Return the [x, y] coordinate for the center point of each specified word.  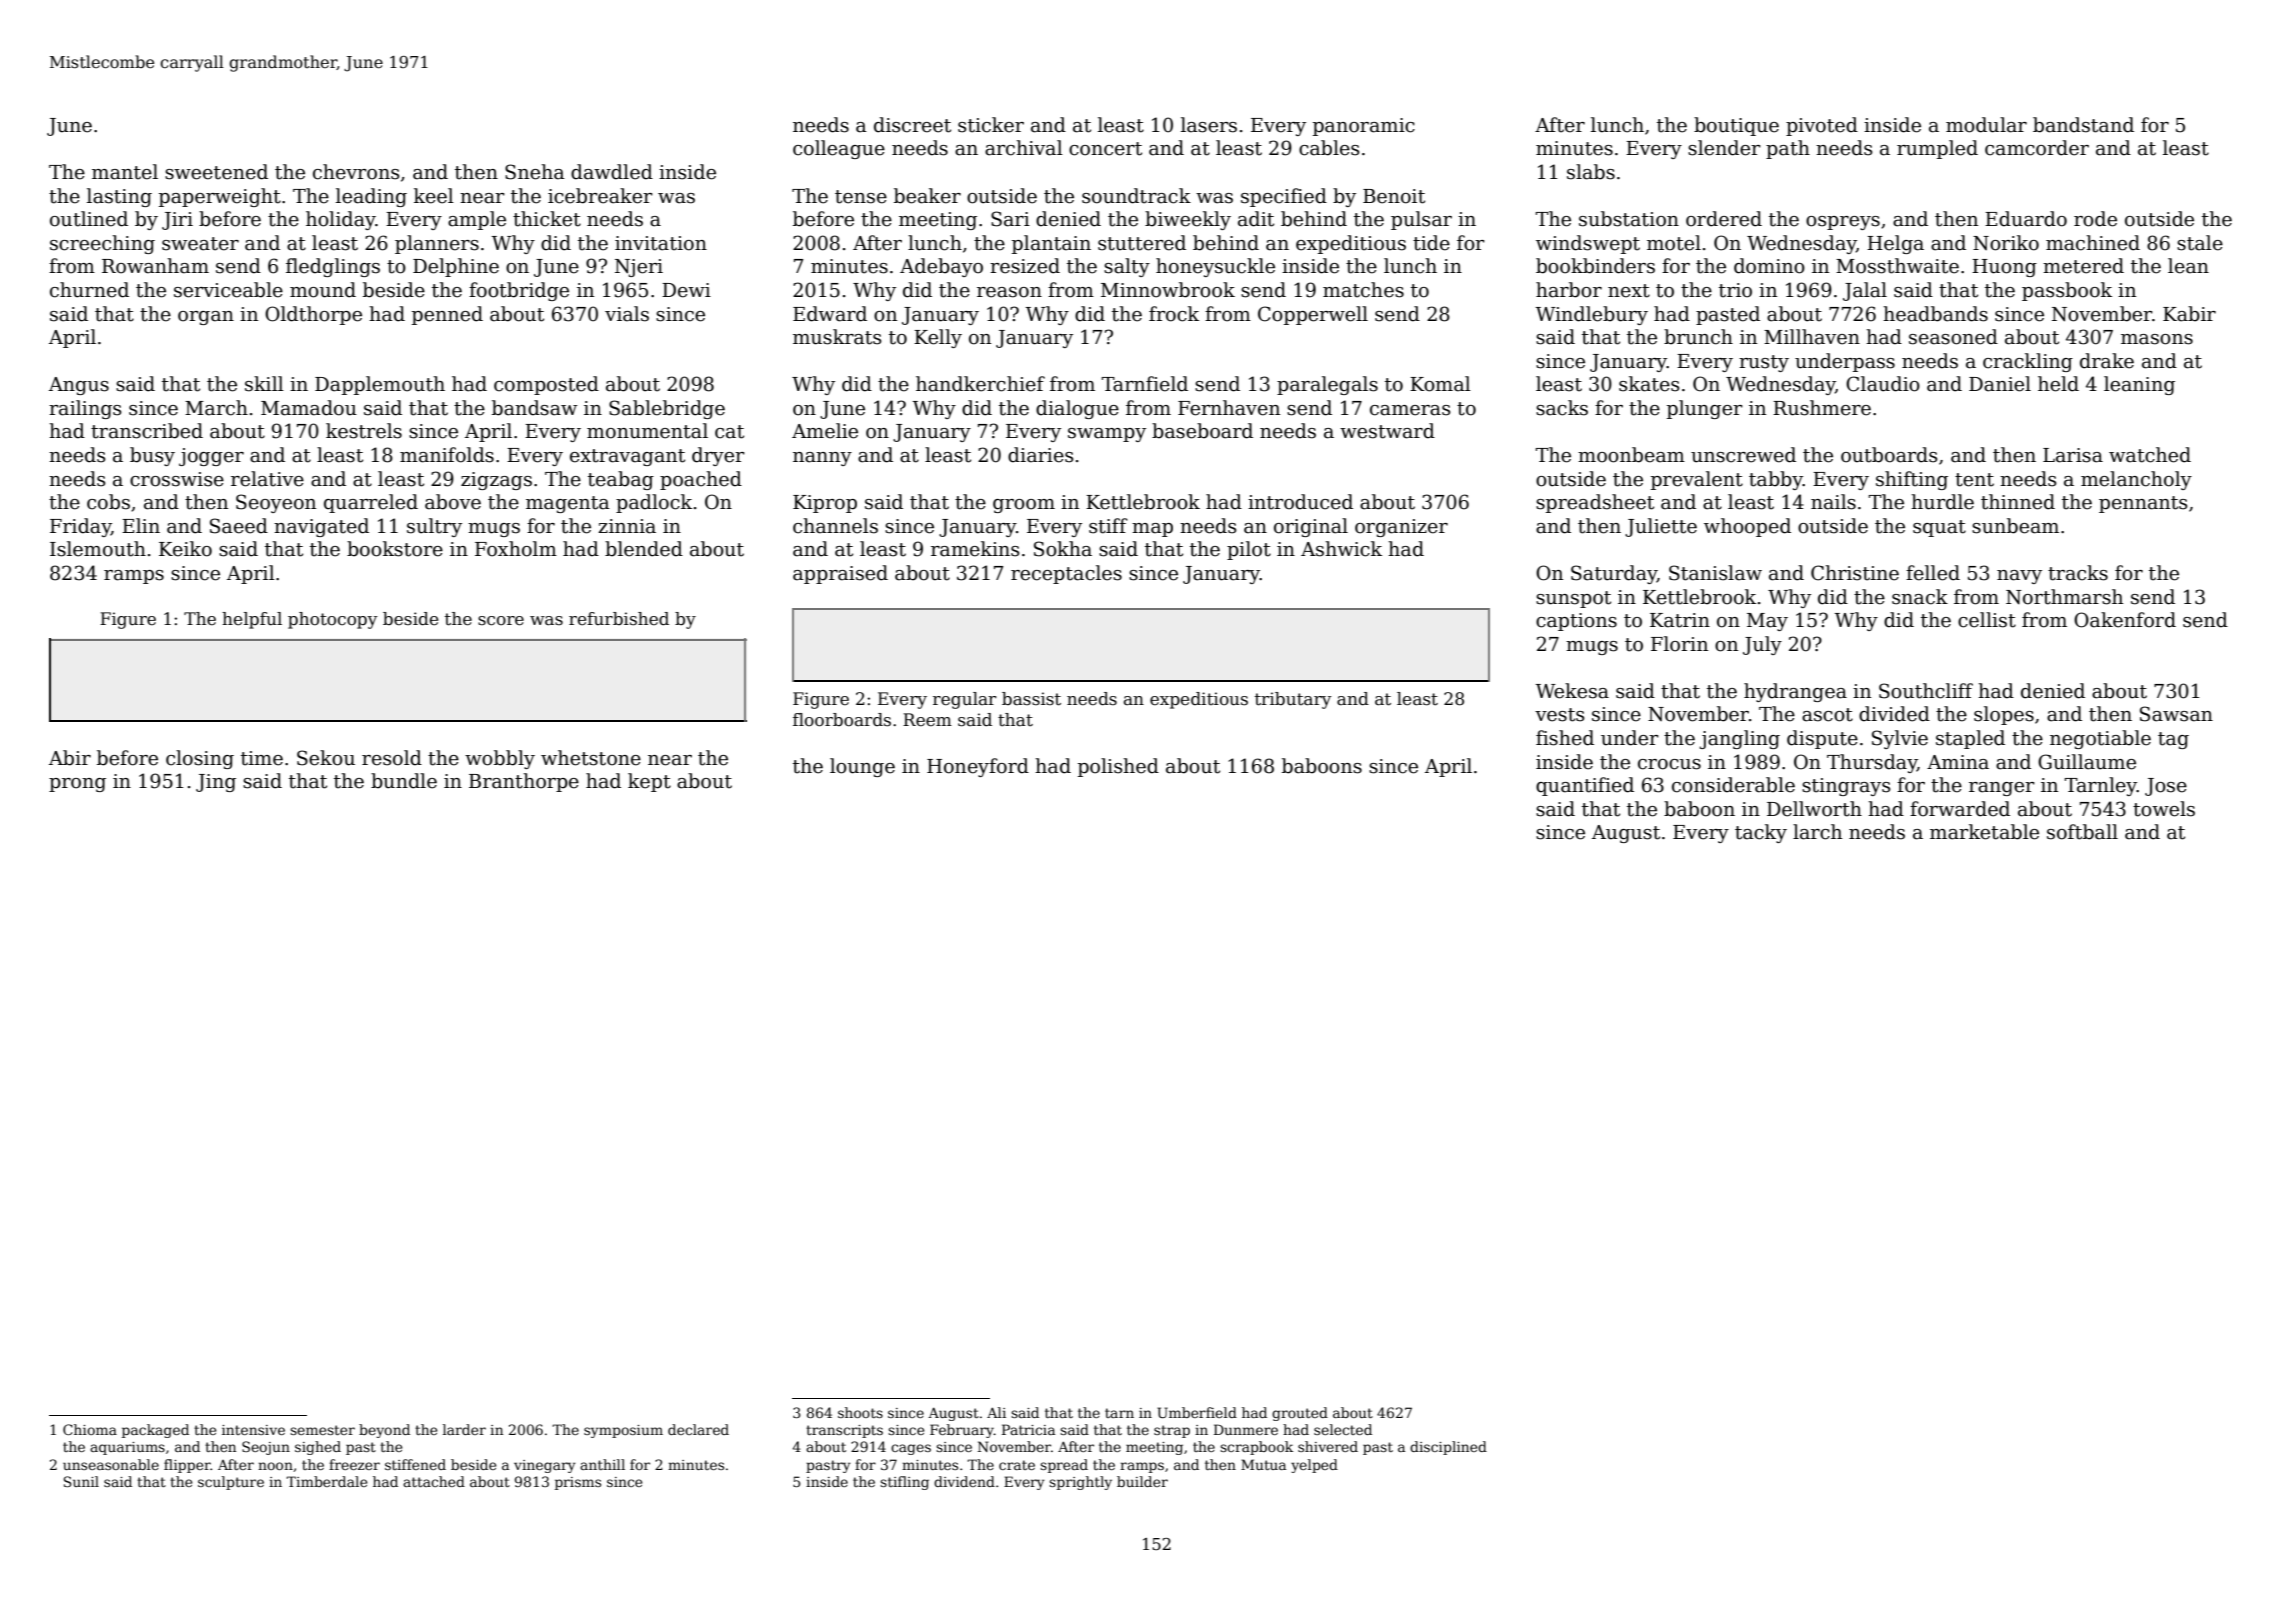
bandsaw [534, 408]
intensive [253, 1430]
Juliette [1661, 527]
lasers [1209, 125]
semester [322, 1430]
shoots [860, 1412]
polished [1118, 767]
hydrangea [1795, 692]
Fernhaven [1229, 408]
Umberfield [1197, 1412]
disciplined [1448, 1448]
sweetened [216, 172]
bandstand [2083, 125]
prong [77, 785]
